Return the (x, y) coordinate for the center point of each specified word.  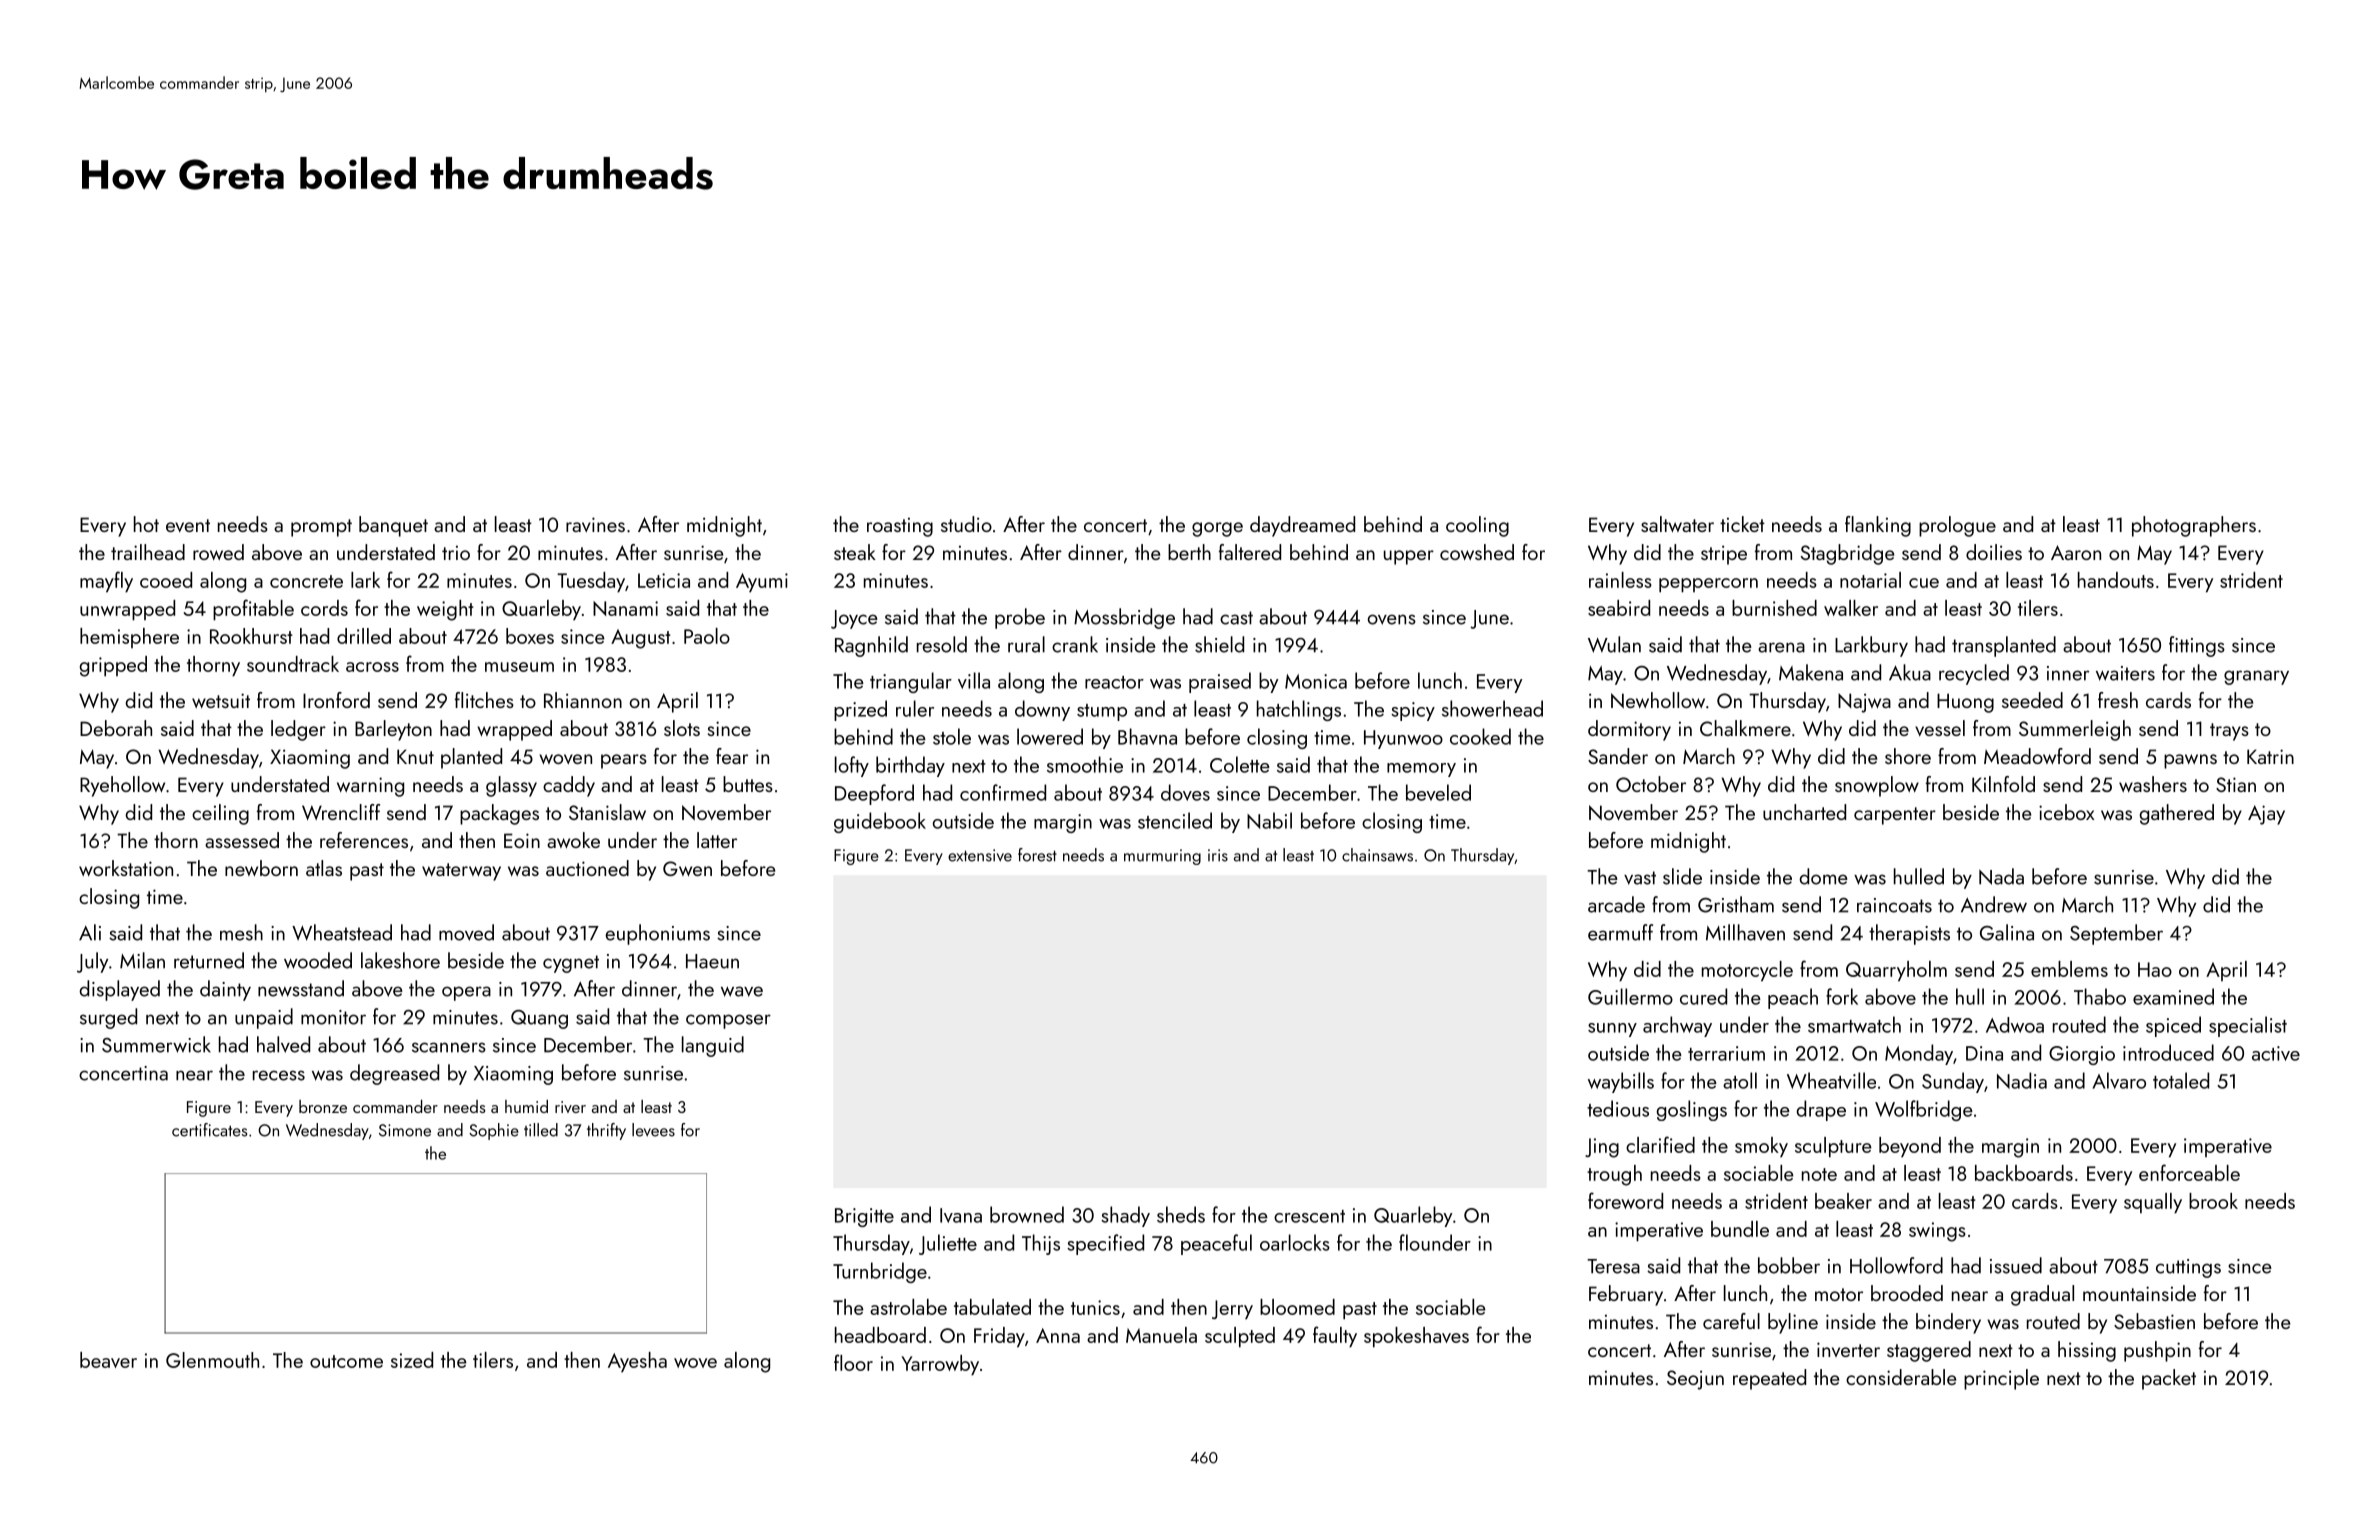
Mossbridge (1124, 618)
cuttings (2188, 1268)
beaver (108, 1360)
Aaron (2076, 552)
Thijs (1041, 1244)
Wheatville (1831, 1080)
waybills (1621, 1082)
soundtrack (293, 664)
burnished (1774, 608)
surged (108, 1018)
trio (456, 552)
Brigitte (864, 1217)
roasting (900, 527)
